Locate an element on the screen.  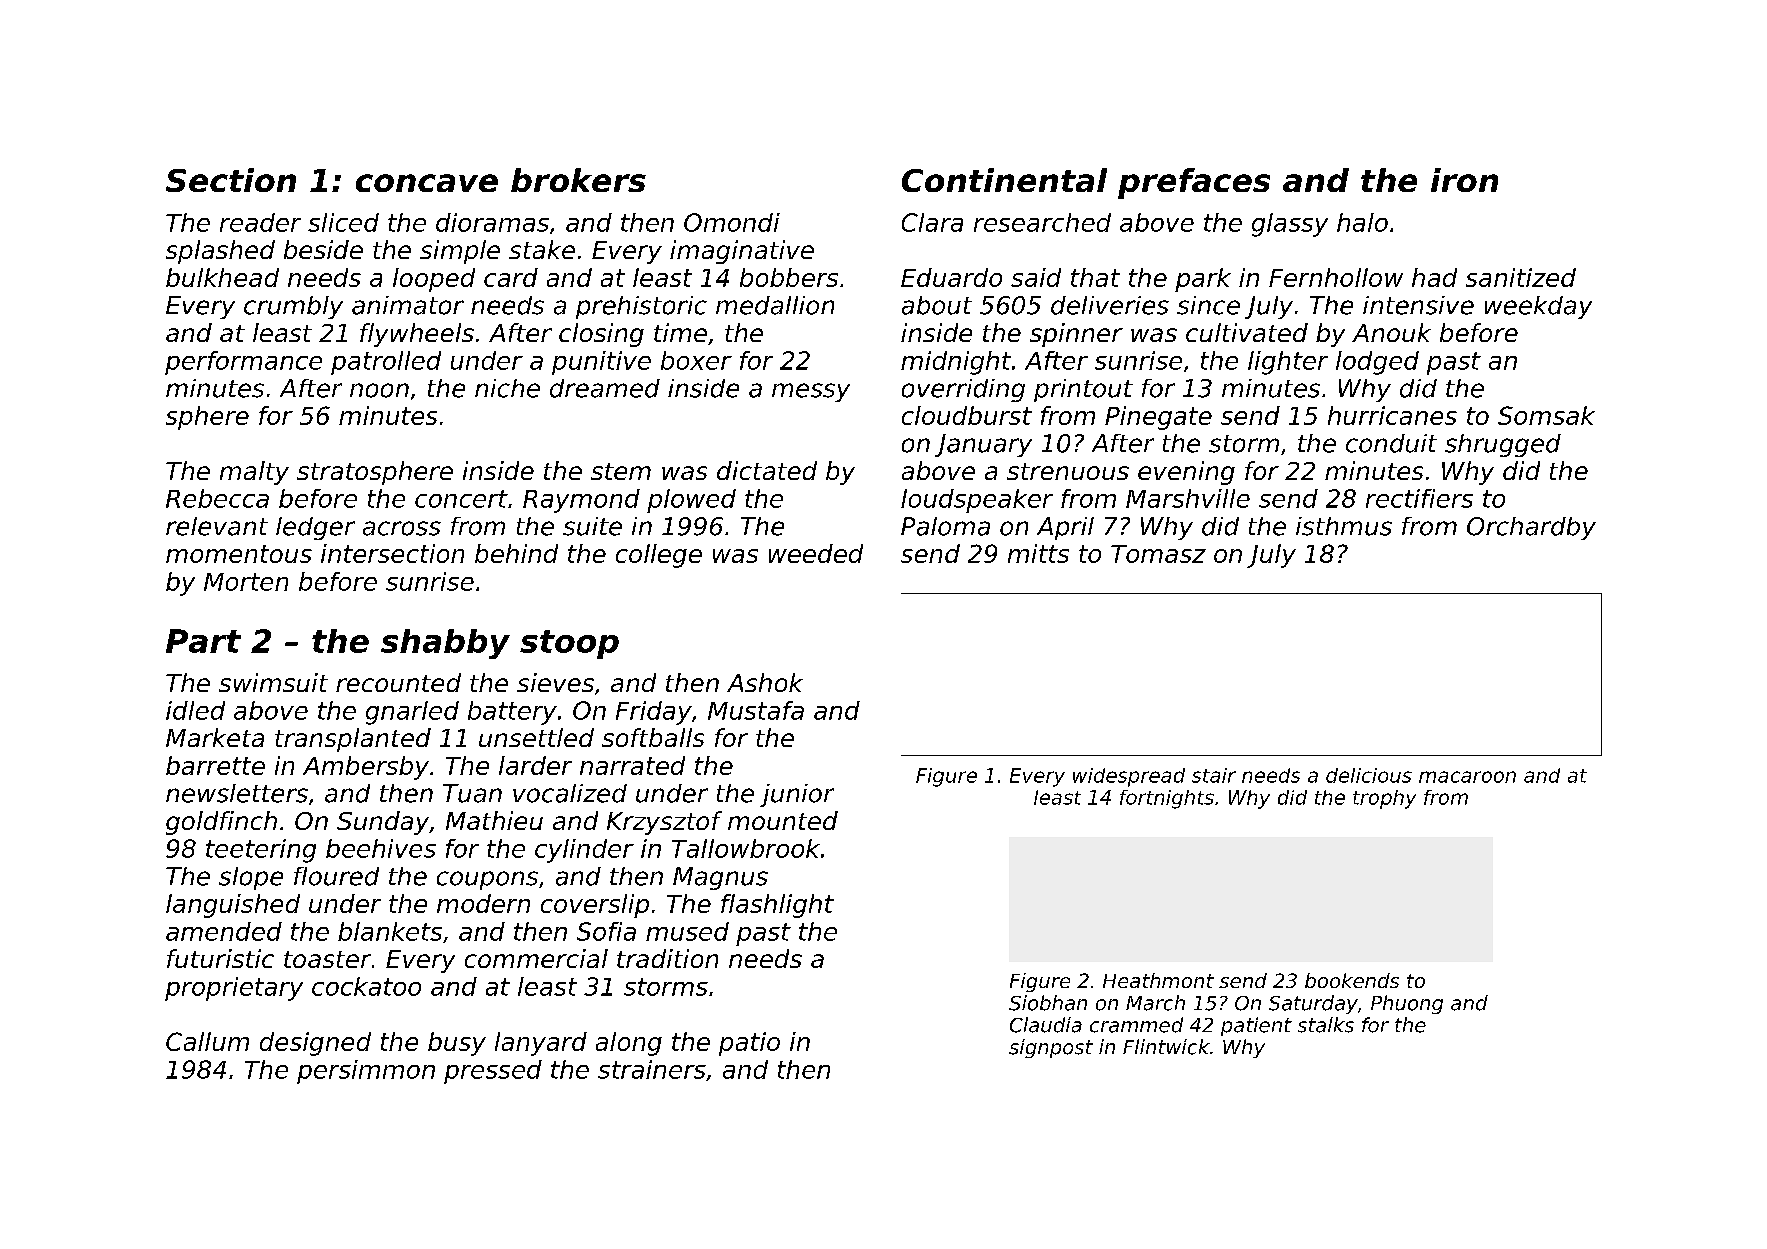
dictated is located at coordinates (767, 470).
